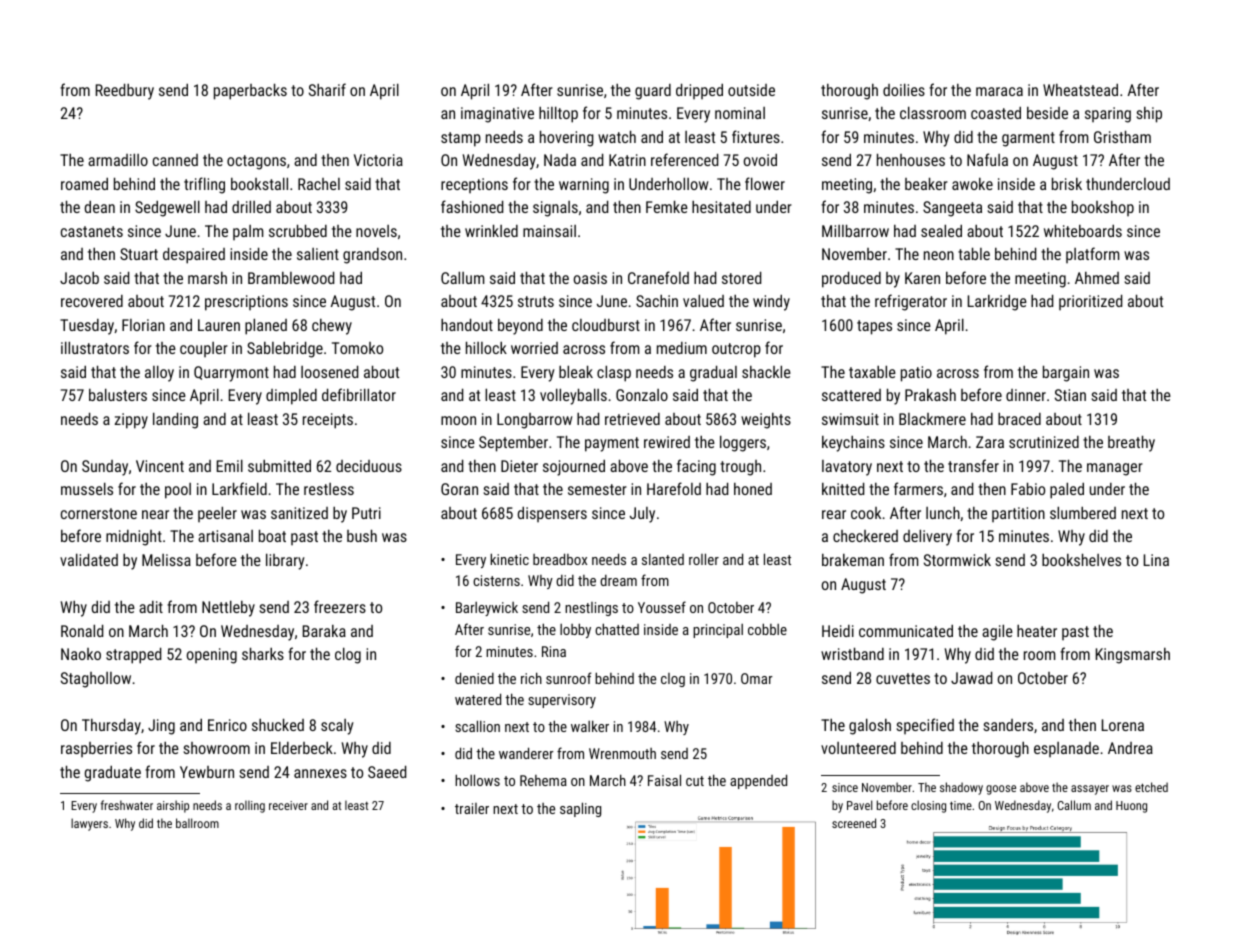 Image resolution: width=1233 pixels, height=952 pixels. I want to click on scallion, so click(477, 726).
